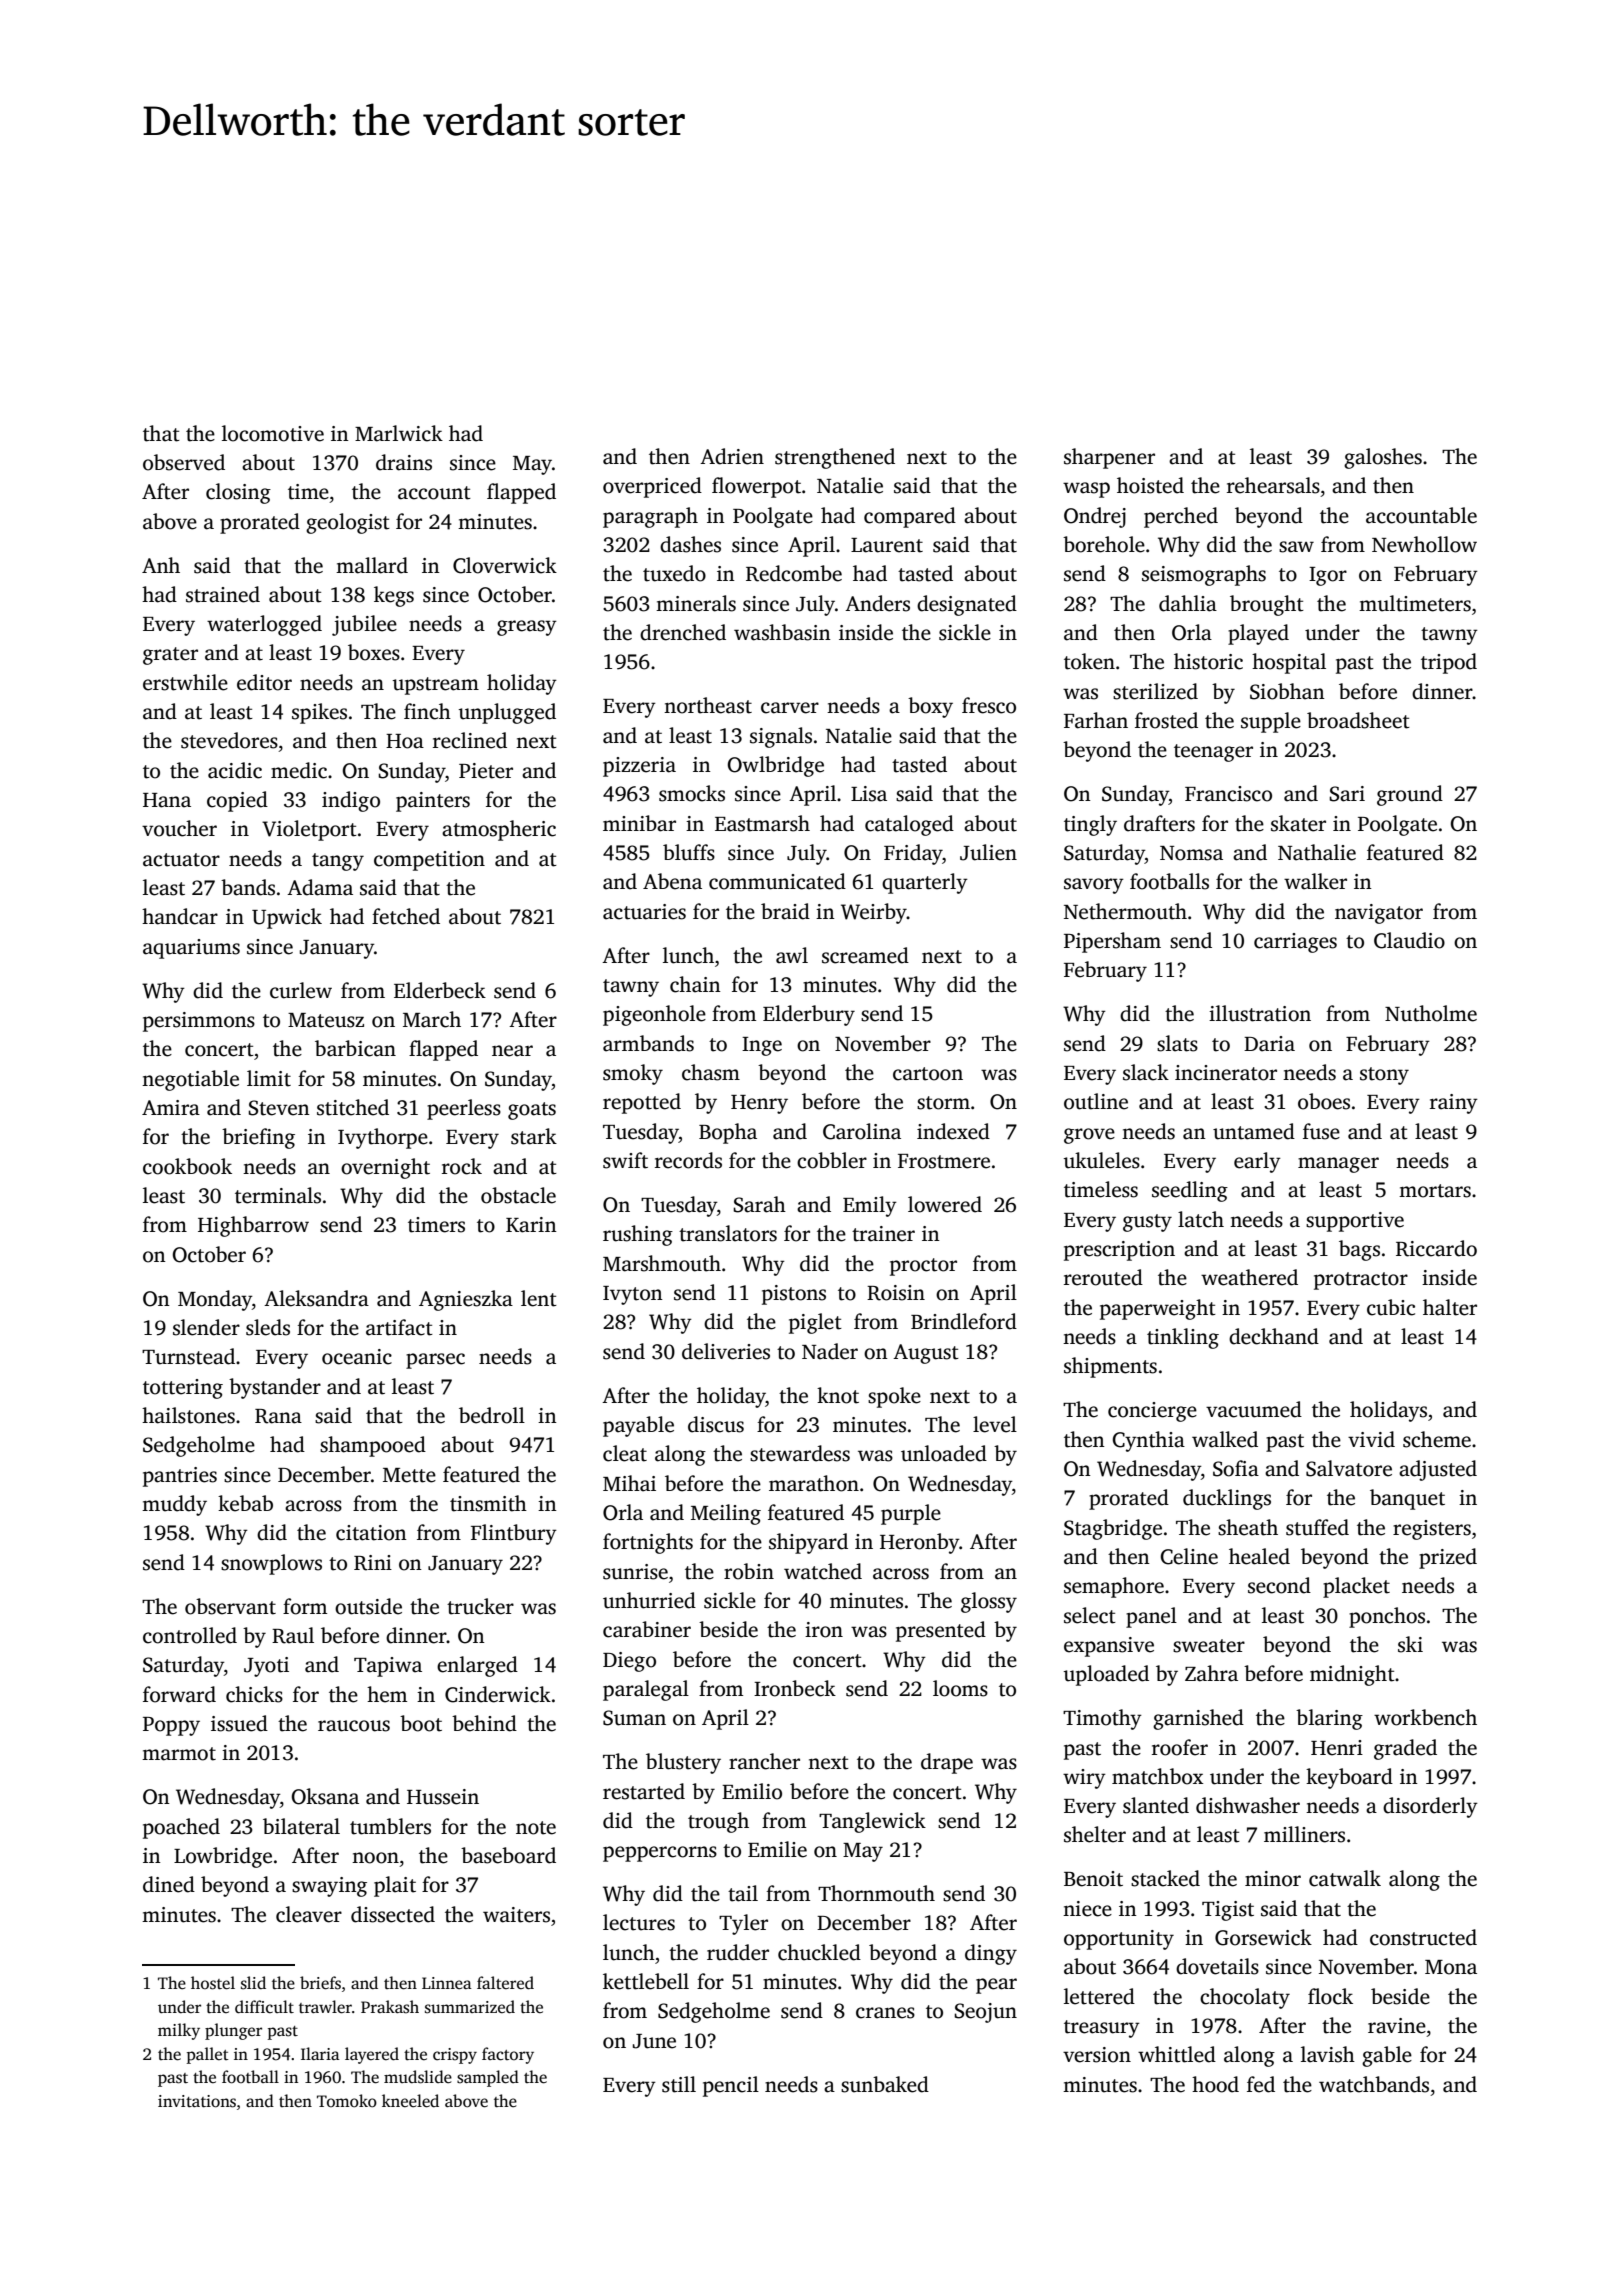 The height and width of the screenshot is (2292, 1620). I want to click on sunbaked, so click(885, 2084).
